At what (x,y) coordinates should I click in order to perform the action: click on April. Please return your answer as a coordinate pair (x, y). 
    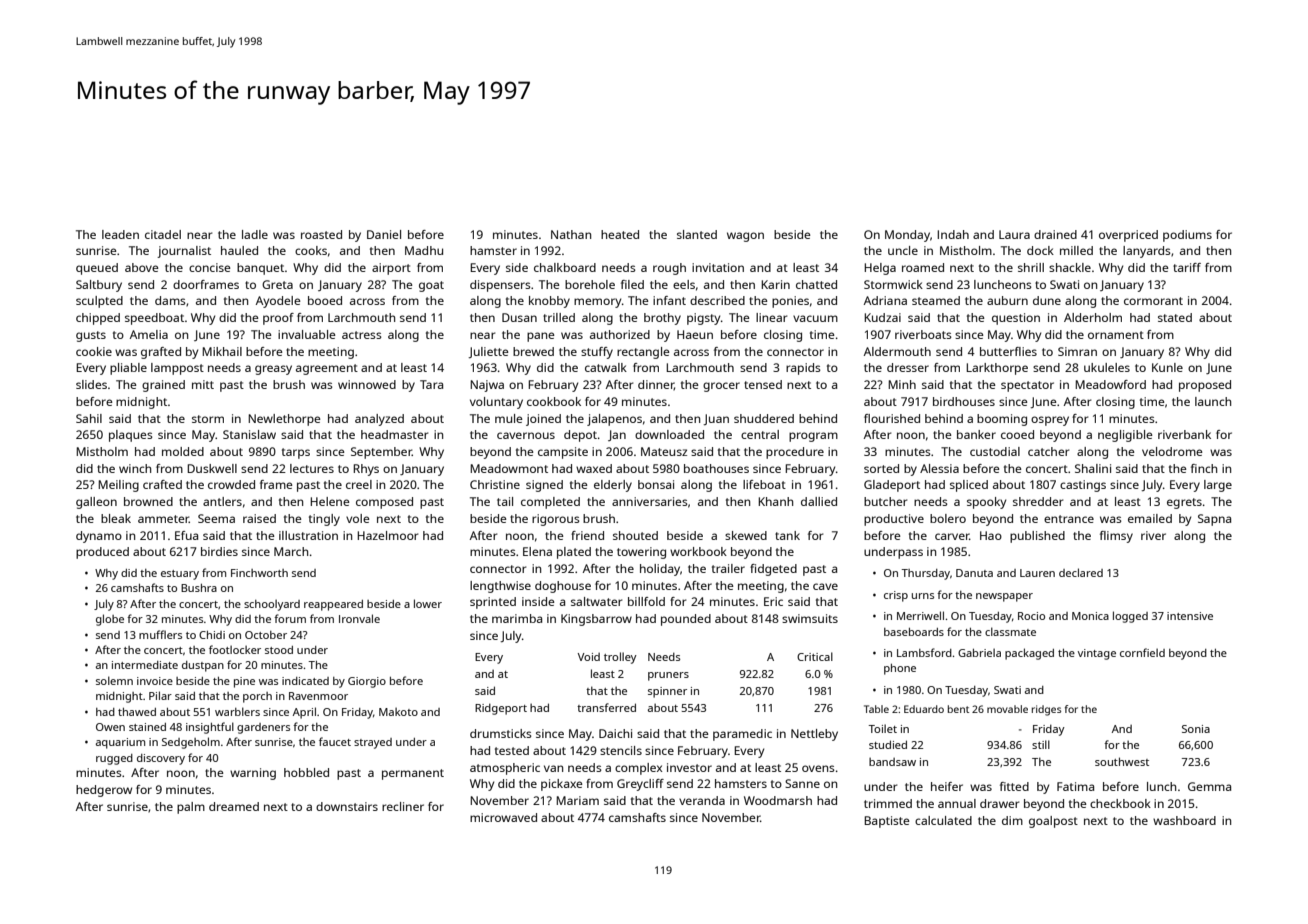
    Looking at the image, I should click on (304, 713).
